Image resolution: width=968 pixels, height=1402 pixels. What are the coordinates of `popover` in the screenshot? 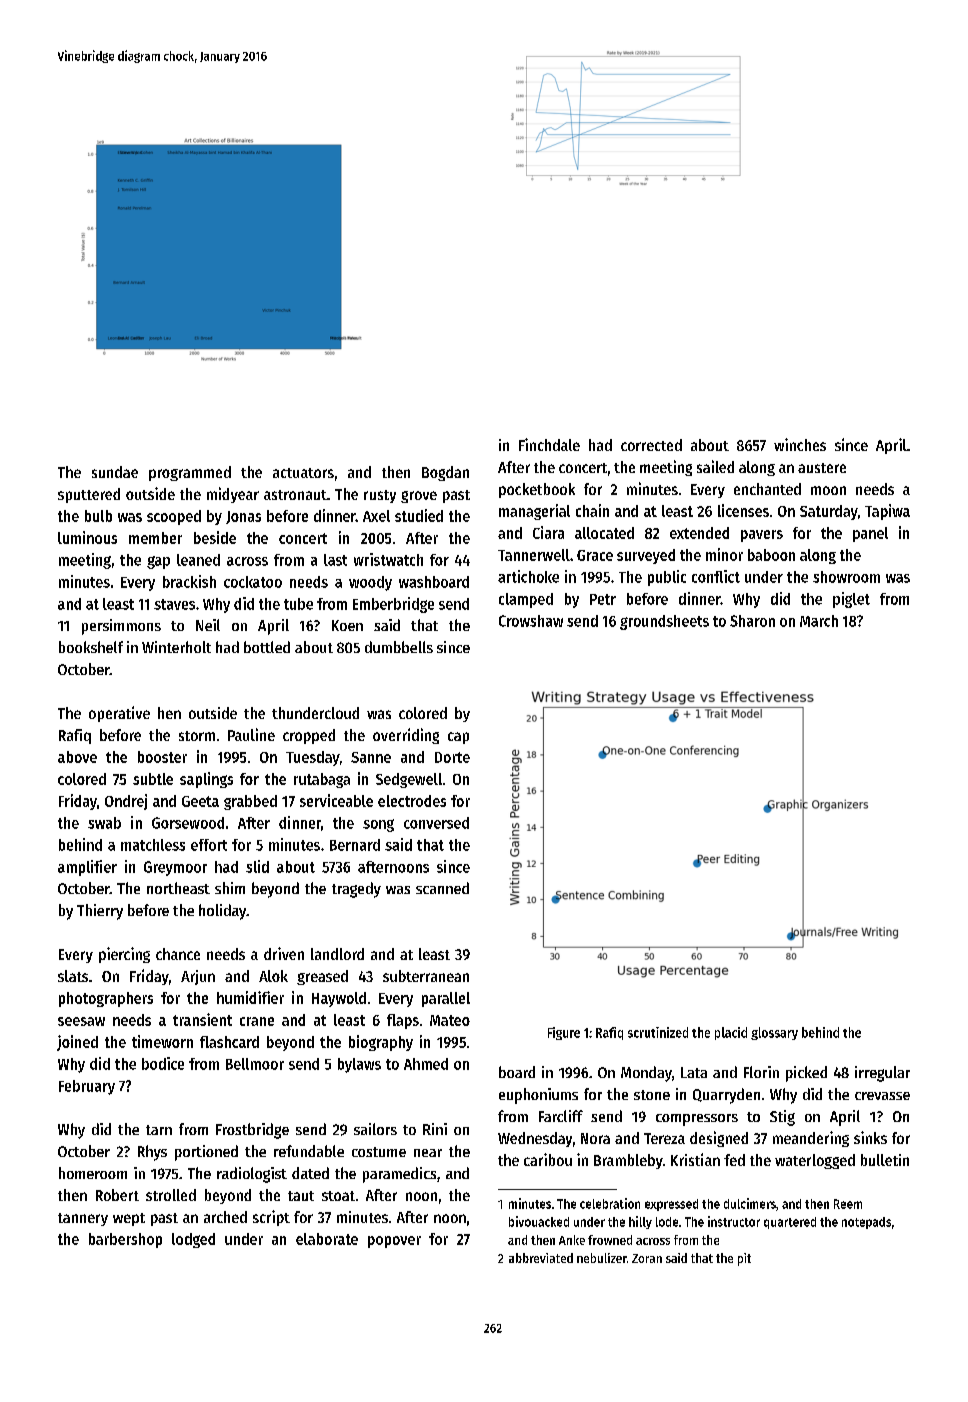 It's located at (394, 1242).
